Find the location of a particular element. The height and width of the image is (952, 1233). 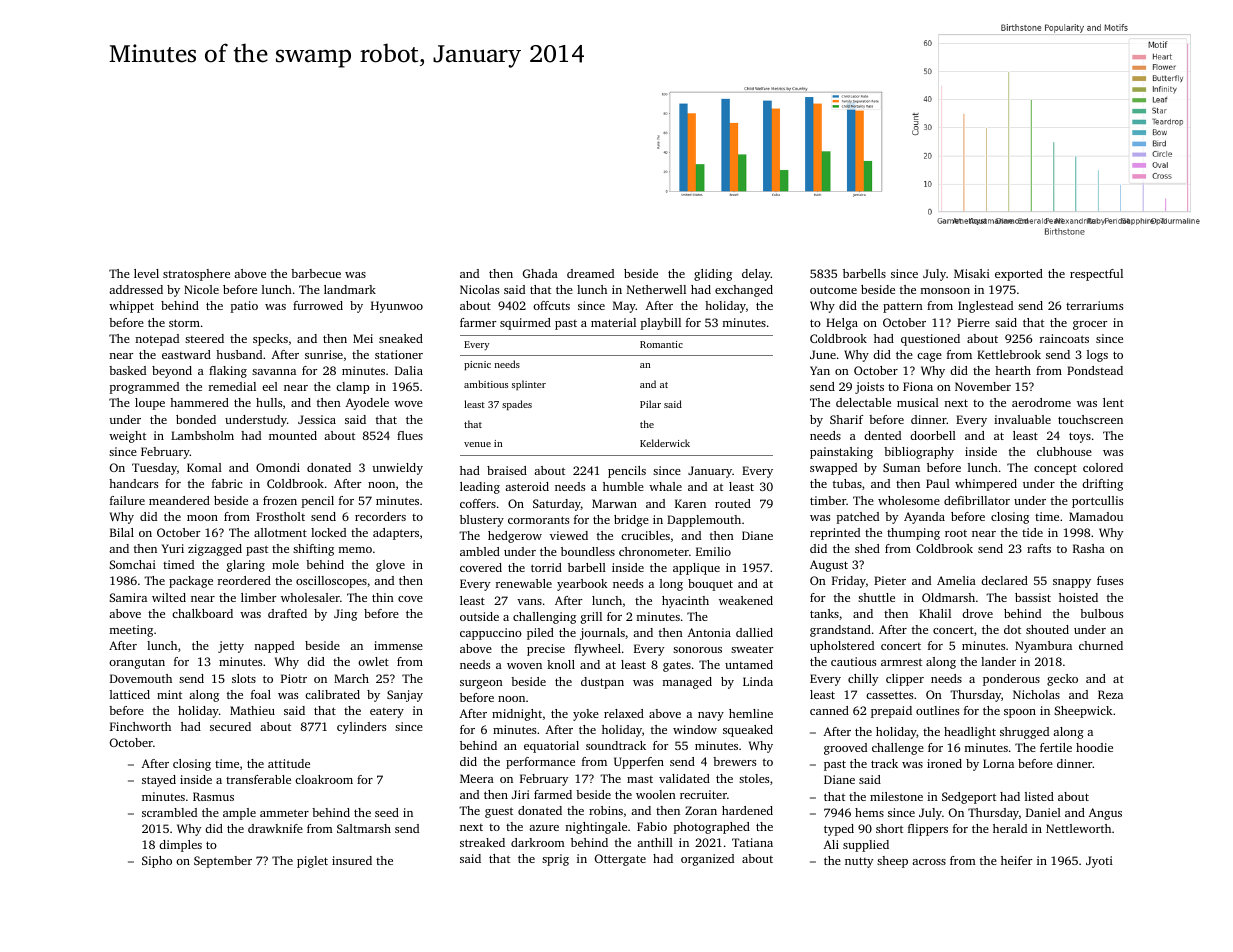

Kettlebrook is located at coordinates (1009, 354).
